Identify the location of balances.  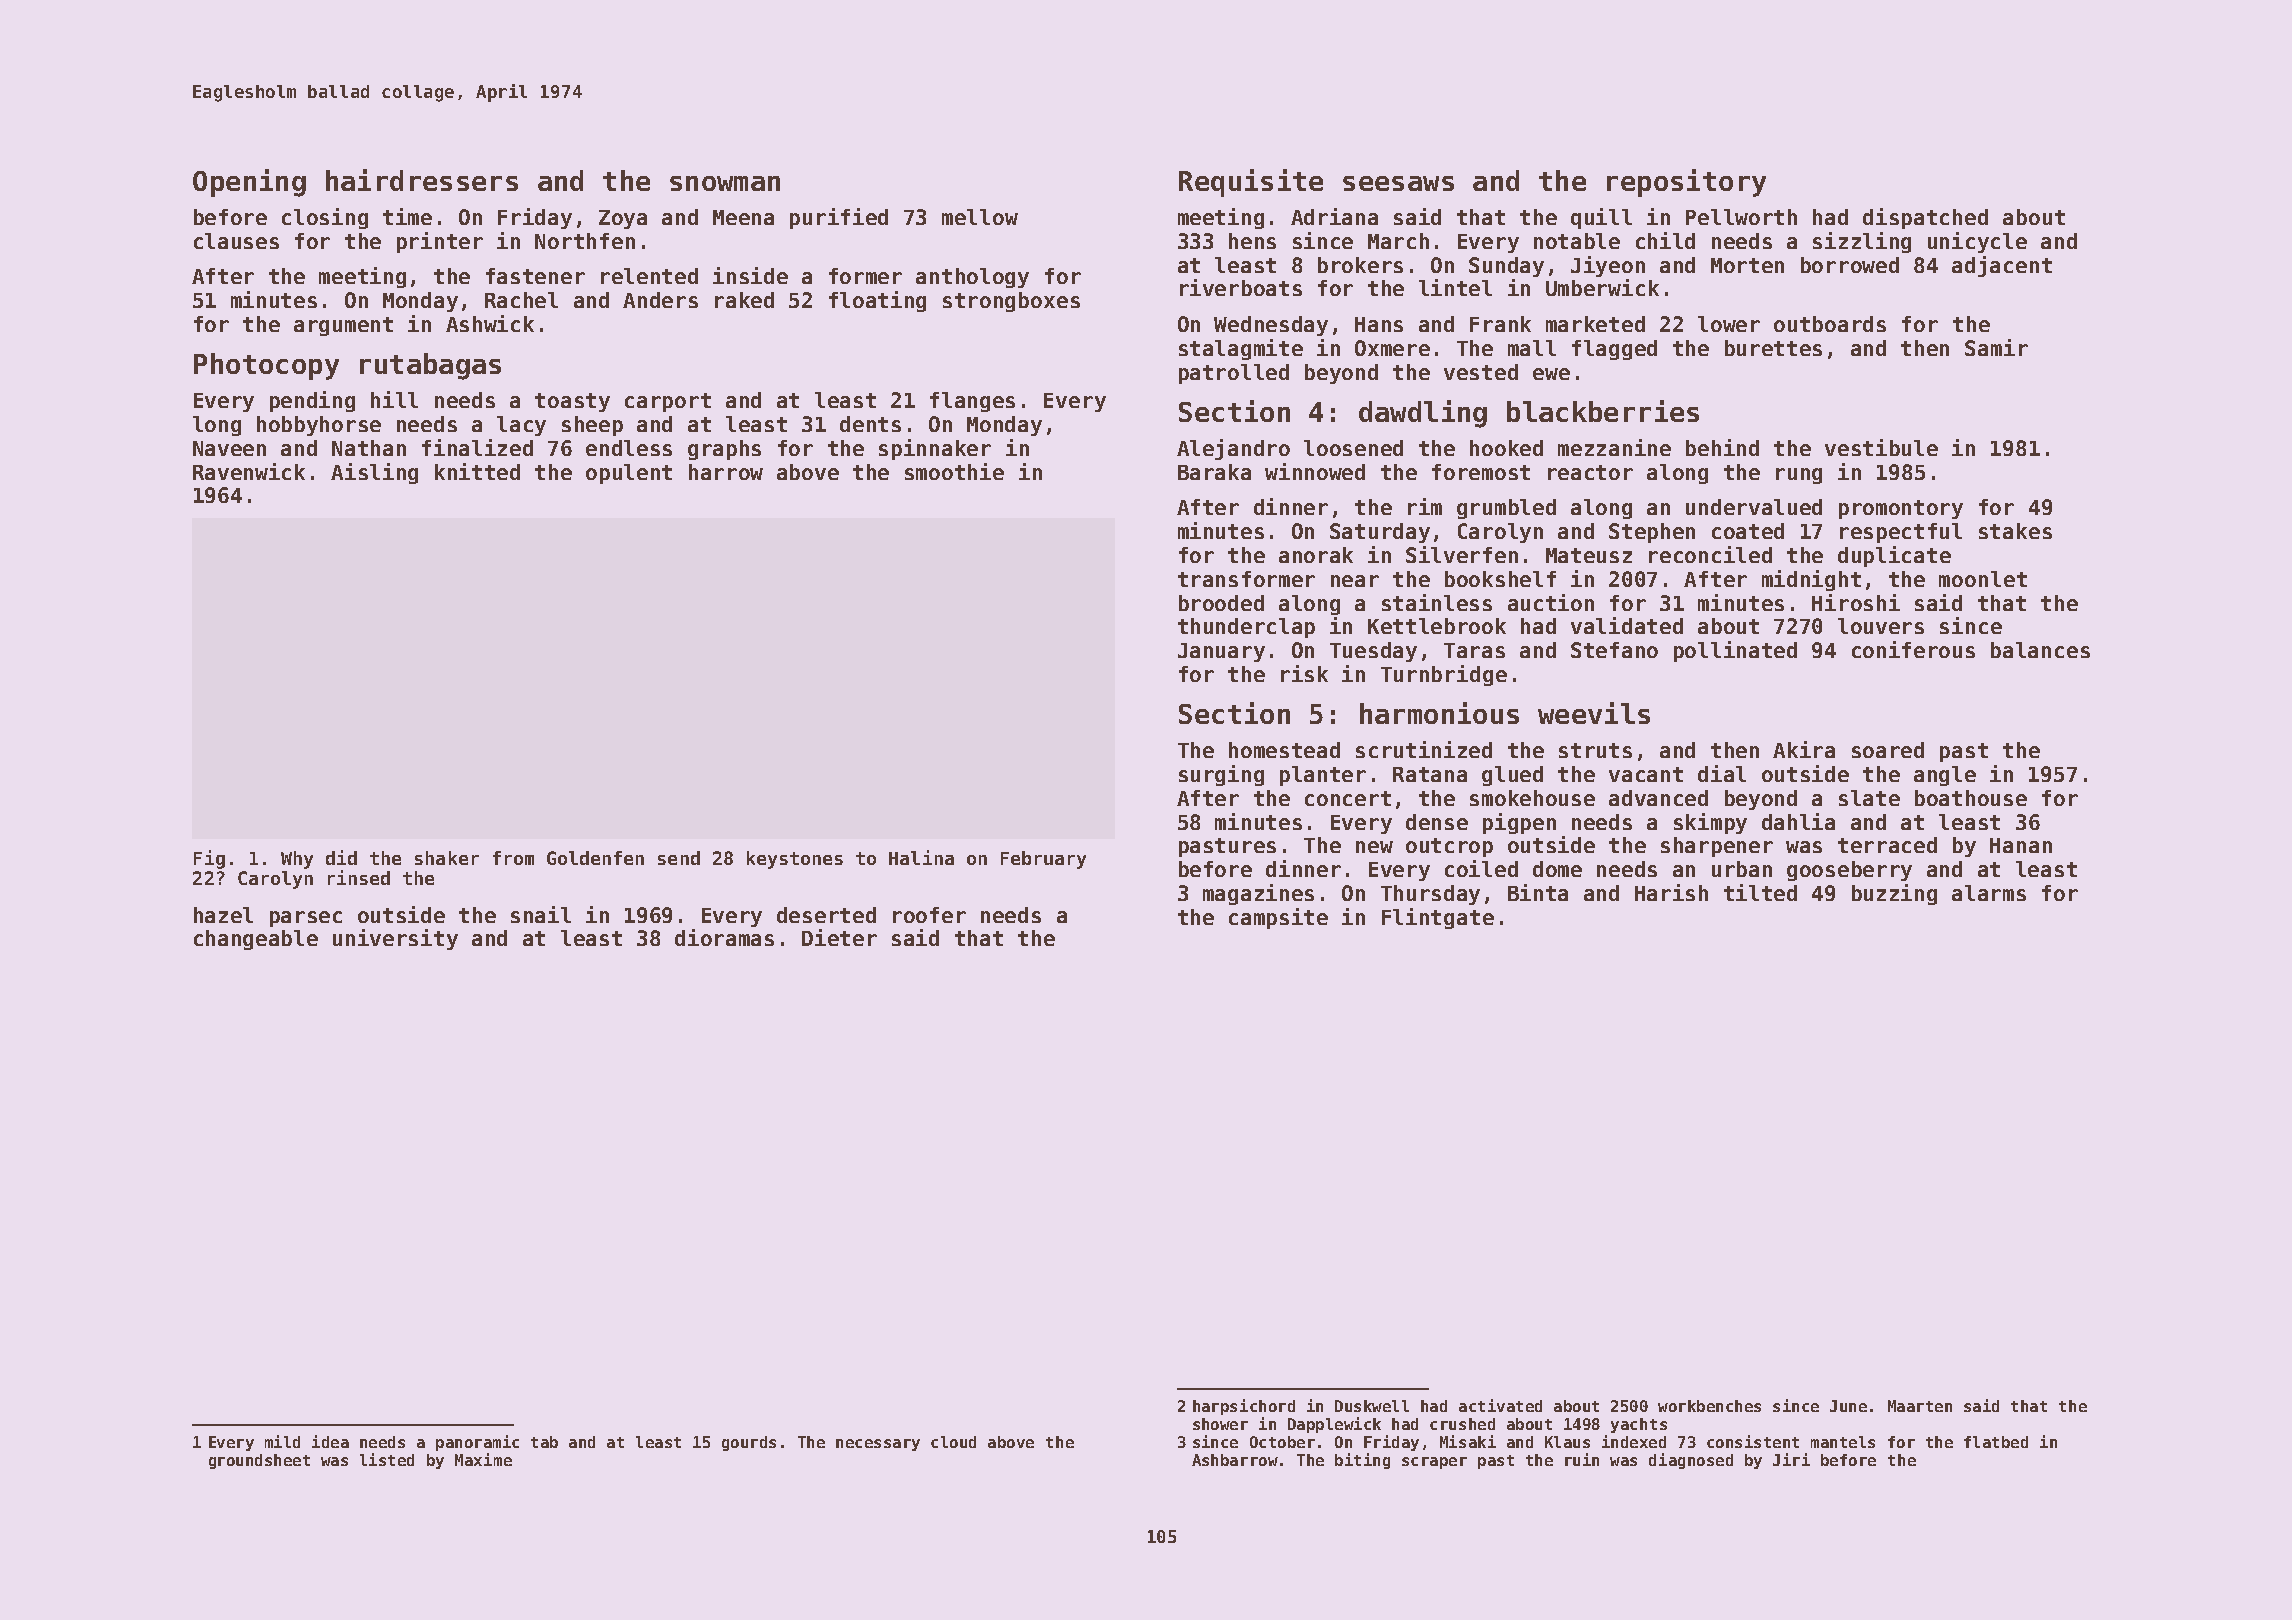
(2040, 650).
